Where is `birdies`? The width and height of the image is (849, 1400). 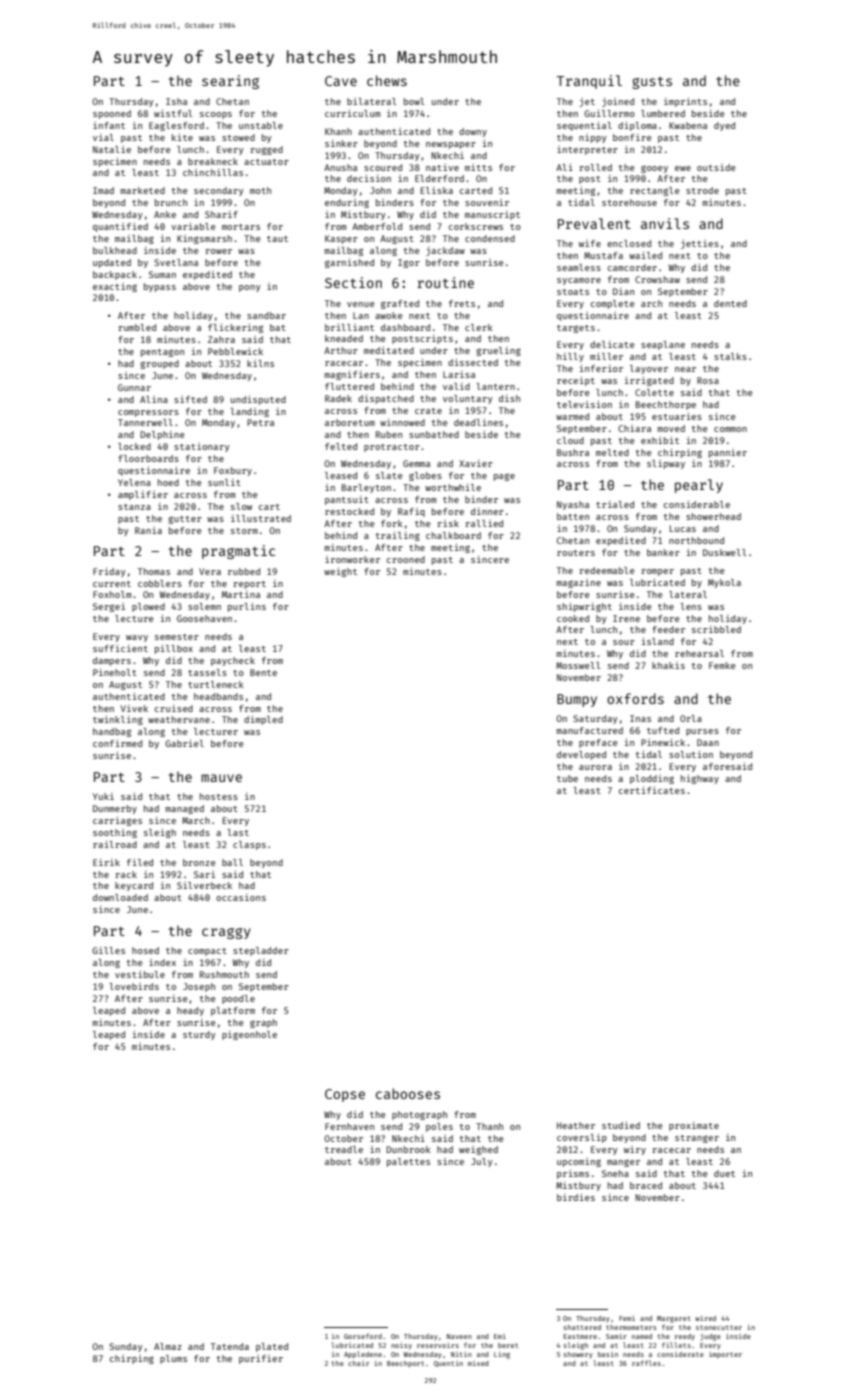
birdies is located at coordinates (576, 1197).
